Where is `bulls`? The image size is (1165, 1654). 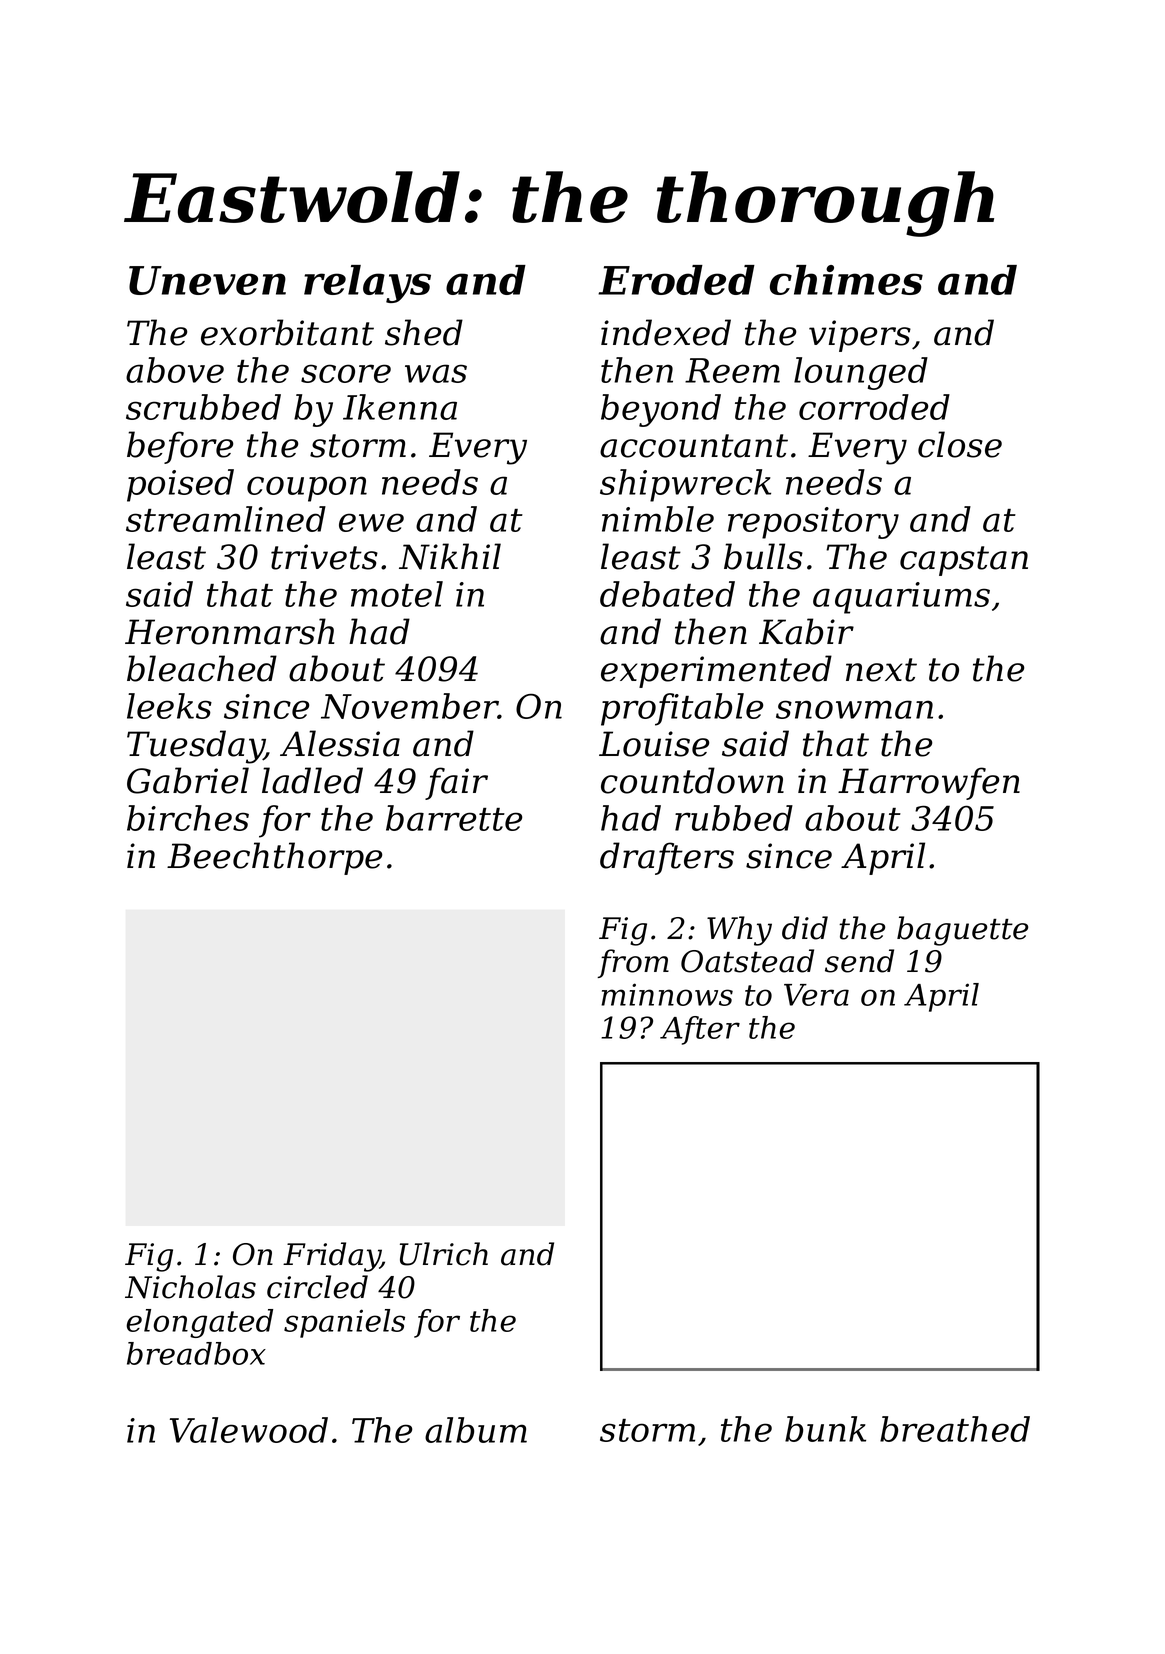
bulls is located at coordinates (763, 556).
